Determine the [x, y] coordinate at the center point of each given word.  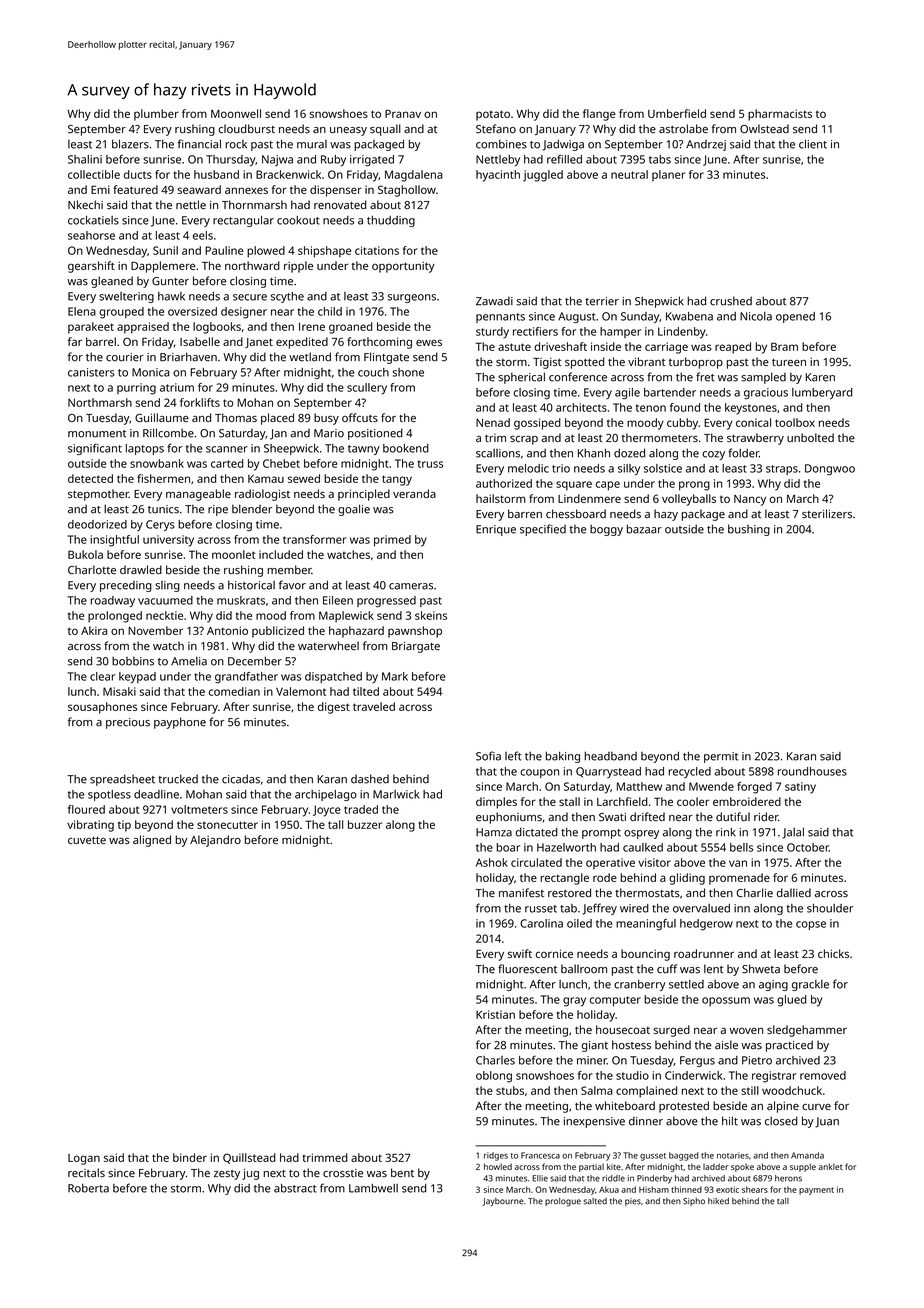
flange [599, 115]
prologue [563, 1202]
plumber [156, 115]
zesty [227, 1175]
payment [816, 1191]
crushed [731, 301]
